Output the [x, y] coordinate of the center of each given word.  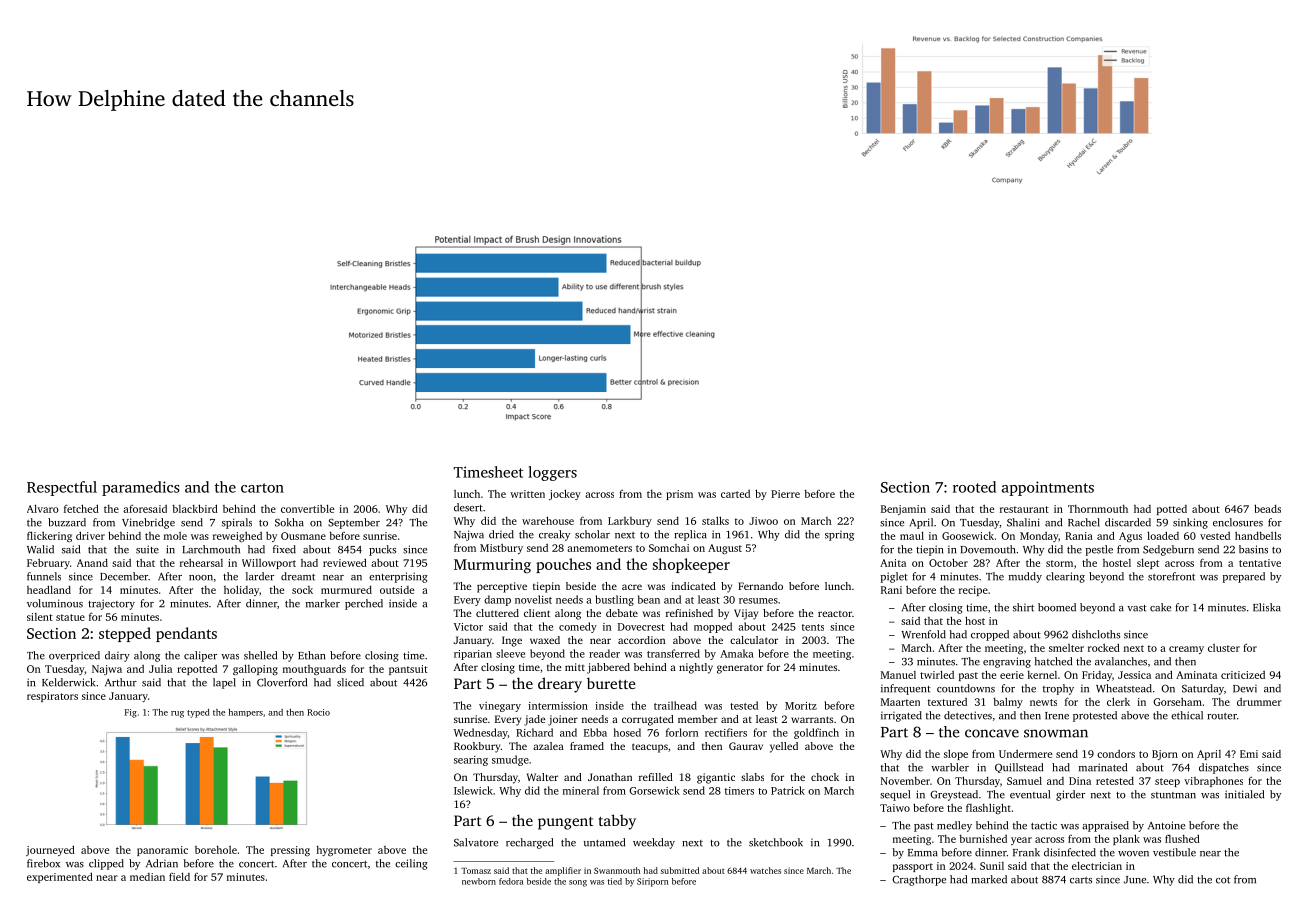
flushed [1182, 838]
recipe [973, 591]
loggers [552, 473]
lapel [224, 683]
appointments [1048, 488]
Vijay [746, 614]
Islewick [473, 790]
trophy [1058, 689]
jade [534, 720]
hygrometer [344, 851]
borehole [216, 850]
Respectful [62, 488]
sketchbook [776, 842]
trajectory [111, 604]
